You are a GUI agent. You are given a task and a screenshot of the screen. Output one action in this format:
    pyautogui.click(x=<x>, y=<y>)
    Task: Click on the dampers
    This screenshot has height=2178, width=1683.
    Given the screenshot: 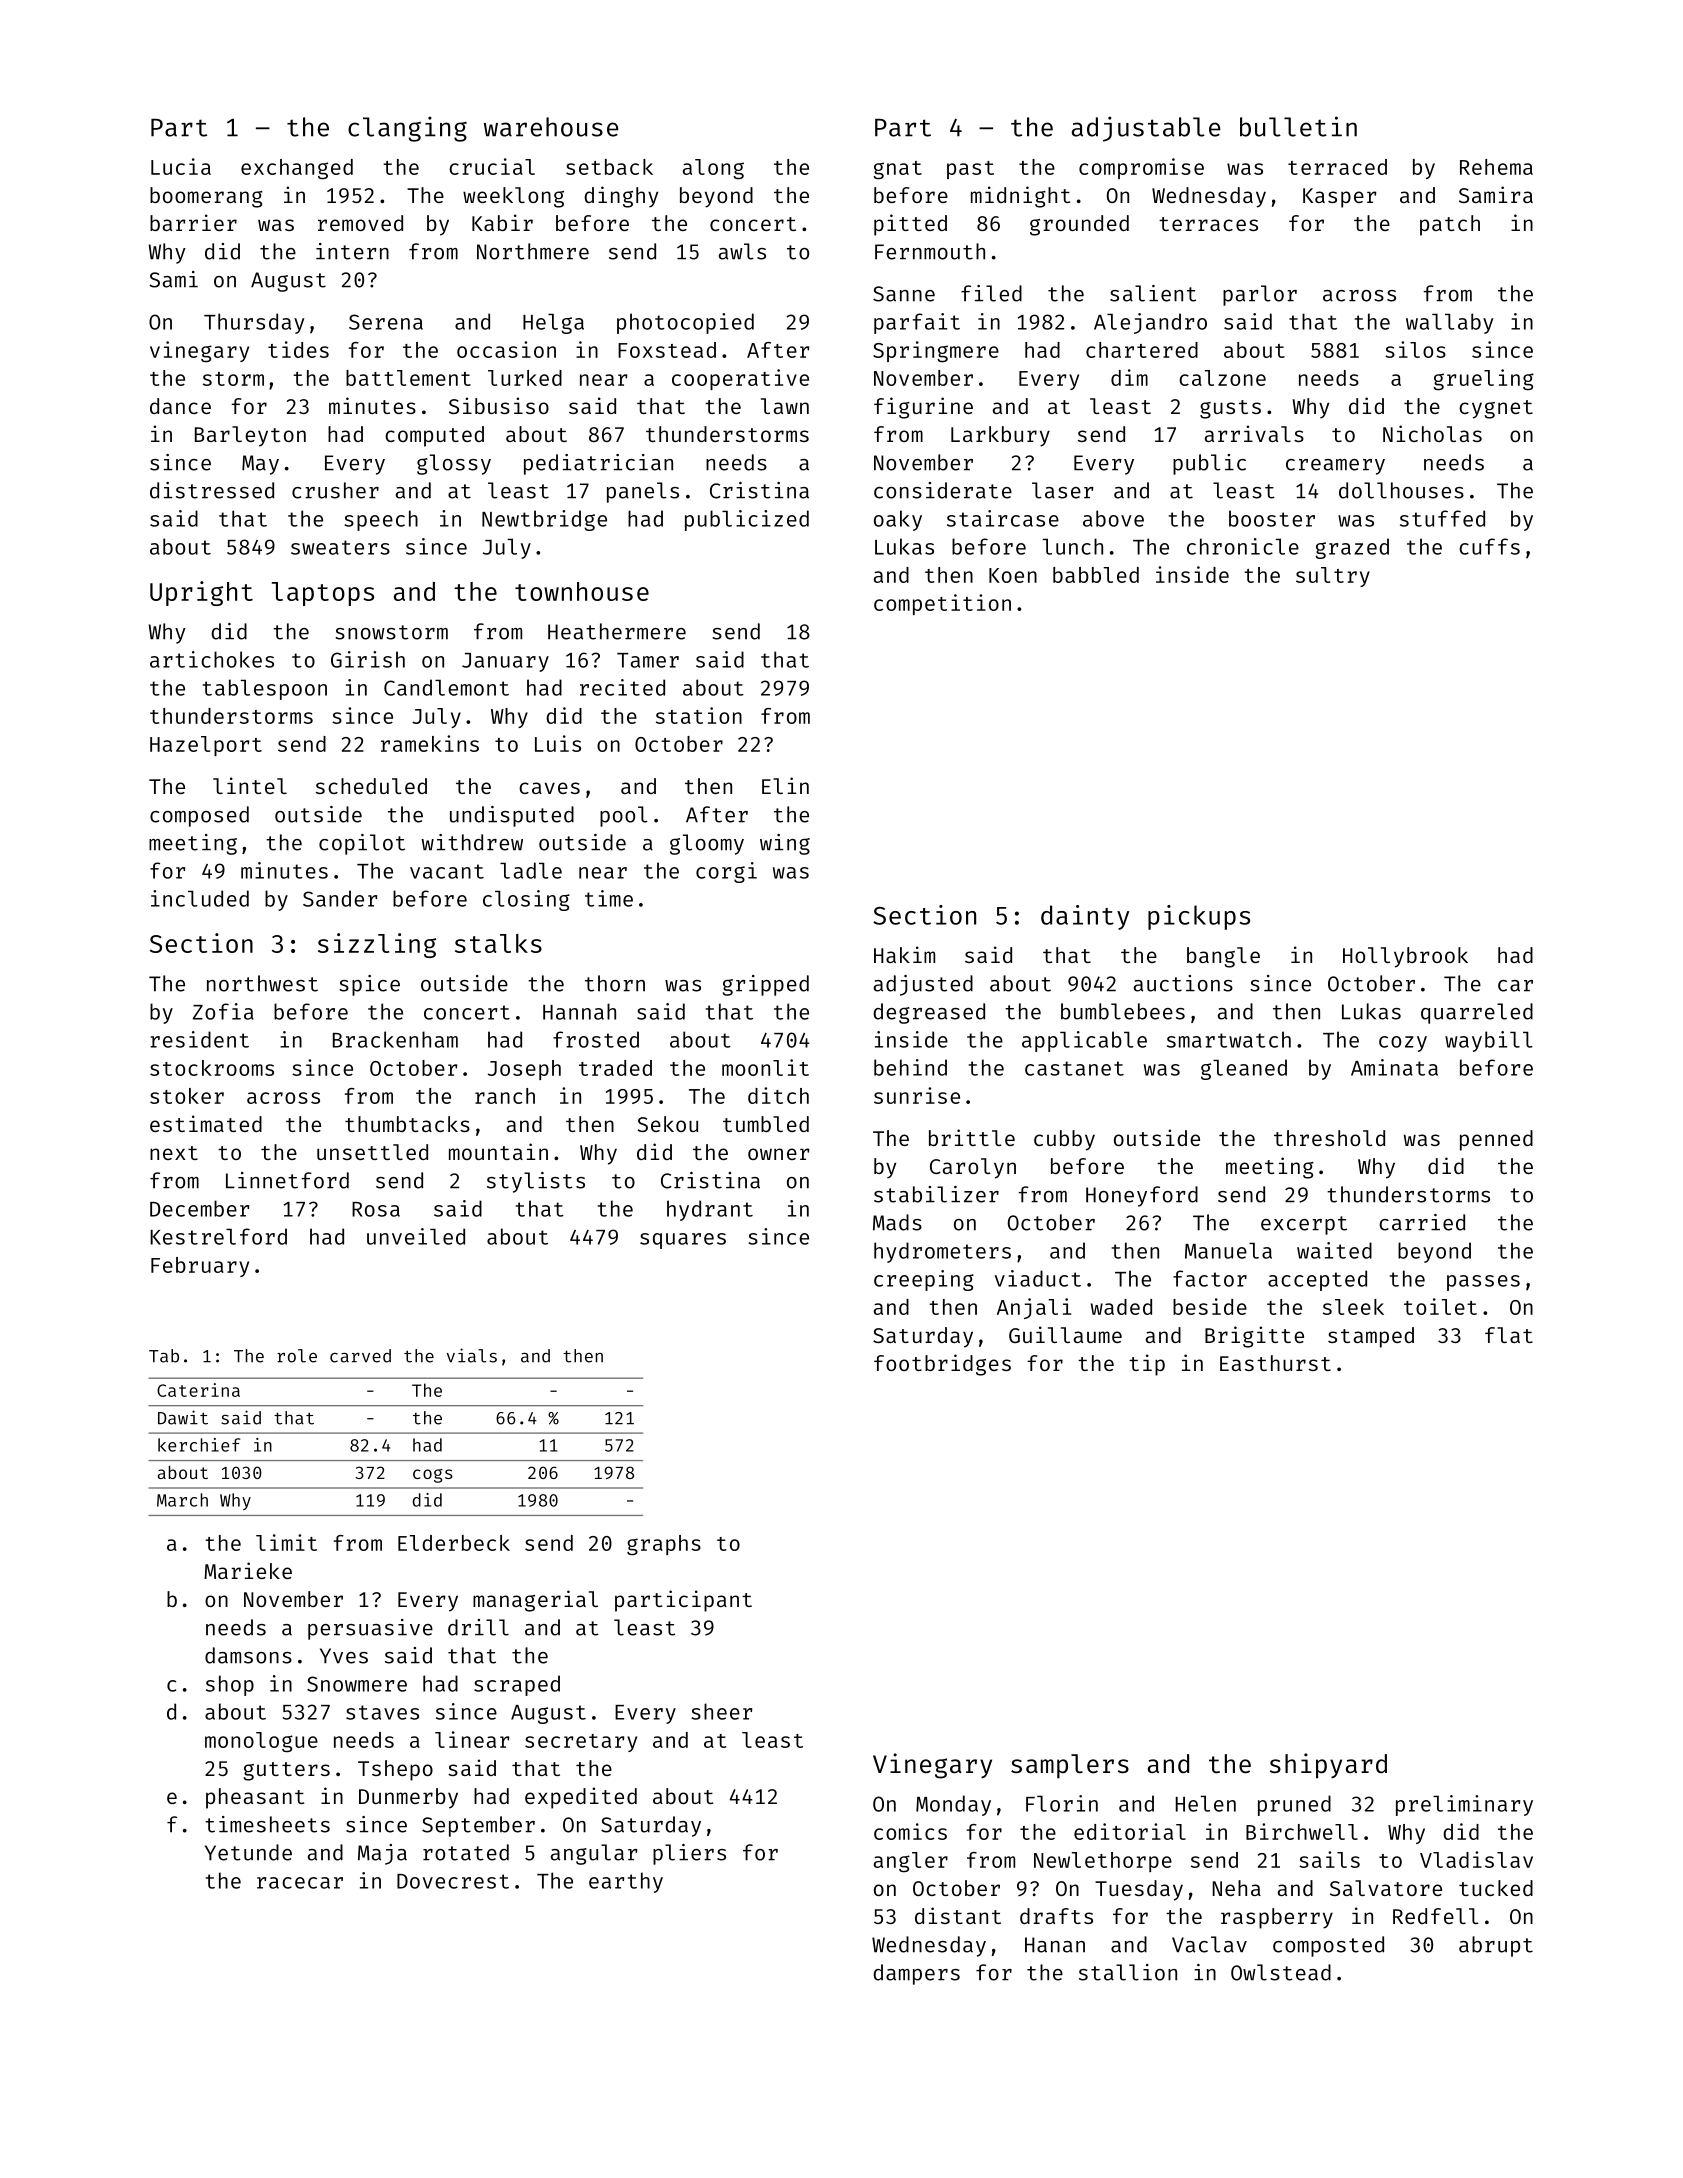 What is the action you would take?
    pyautogui.click(x=916, y=1974)
